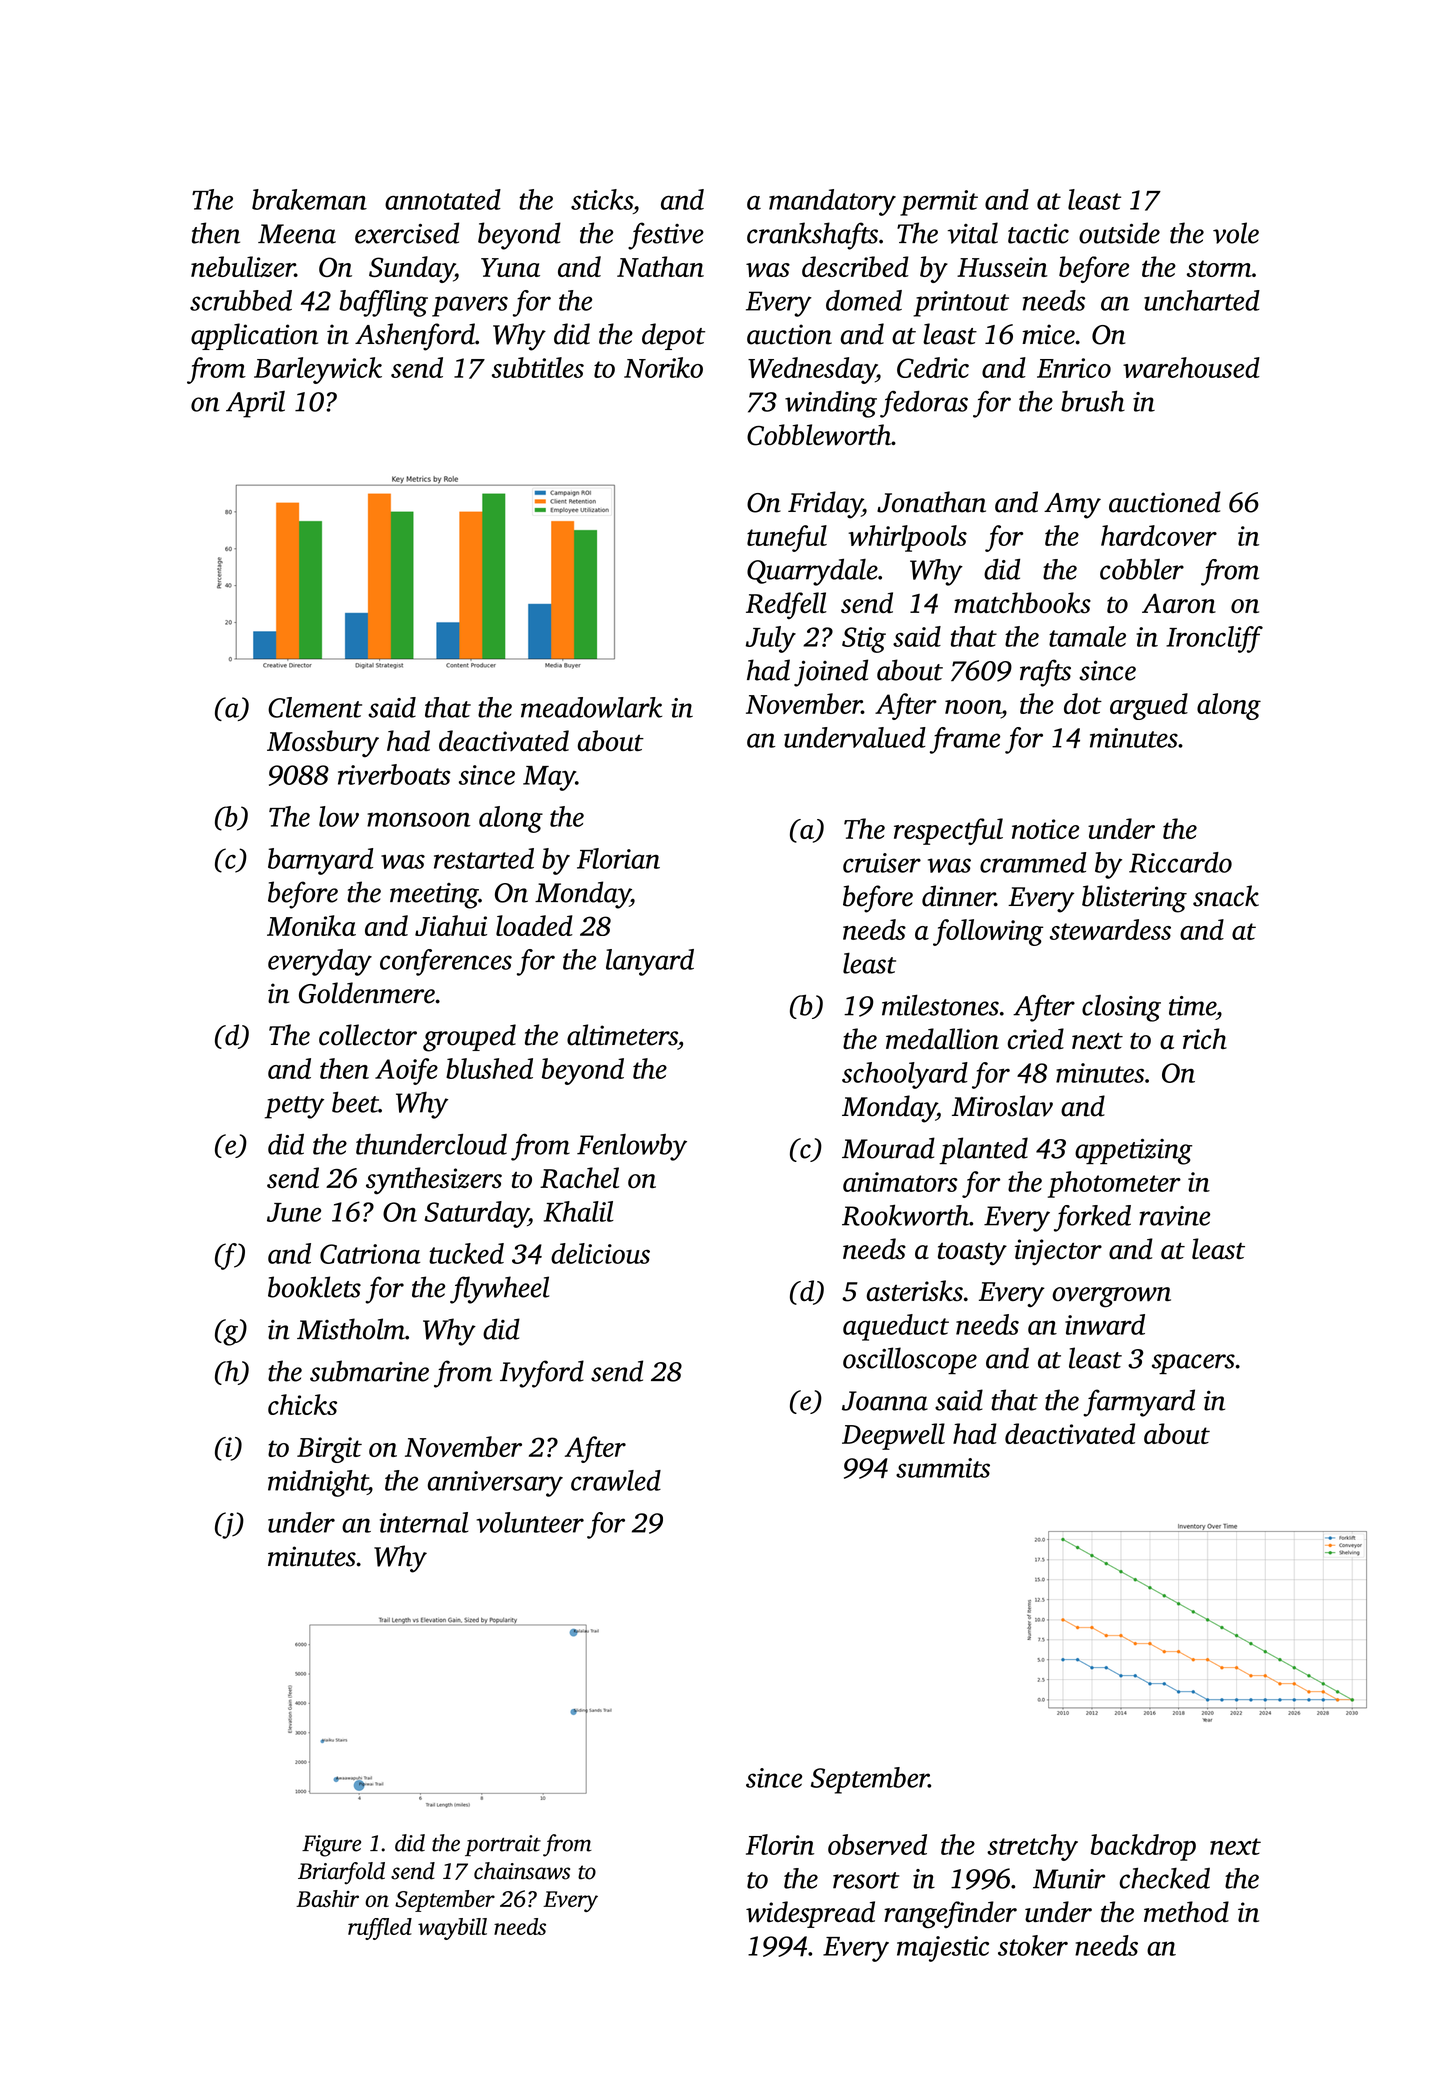  Describe the element at coordinates (943, 1949) in the document. I see `majestic` at that location.
